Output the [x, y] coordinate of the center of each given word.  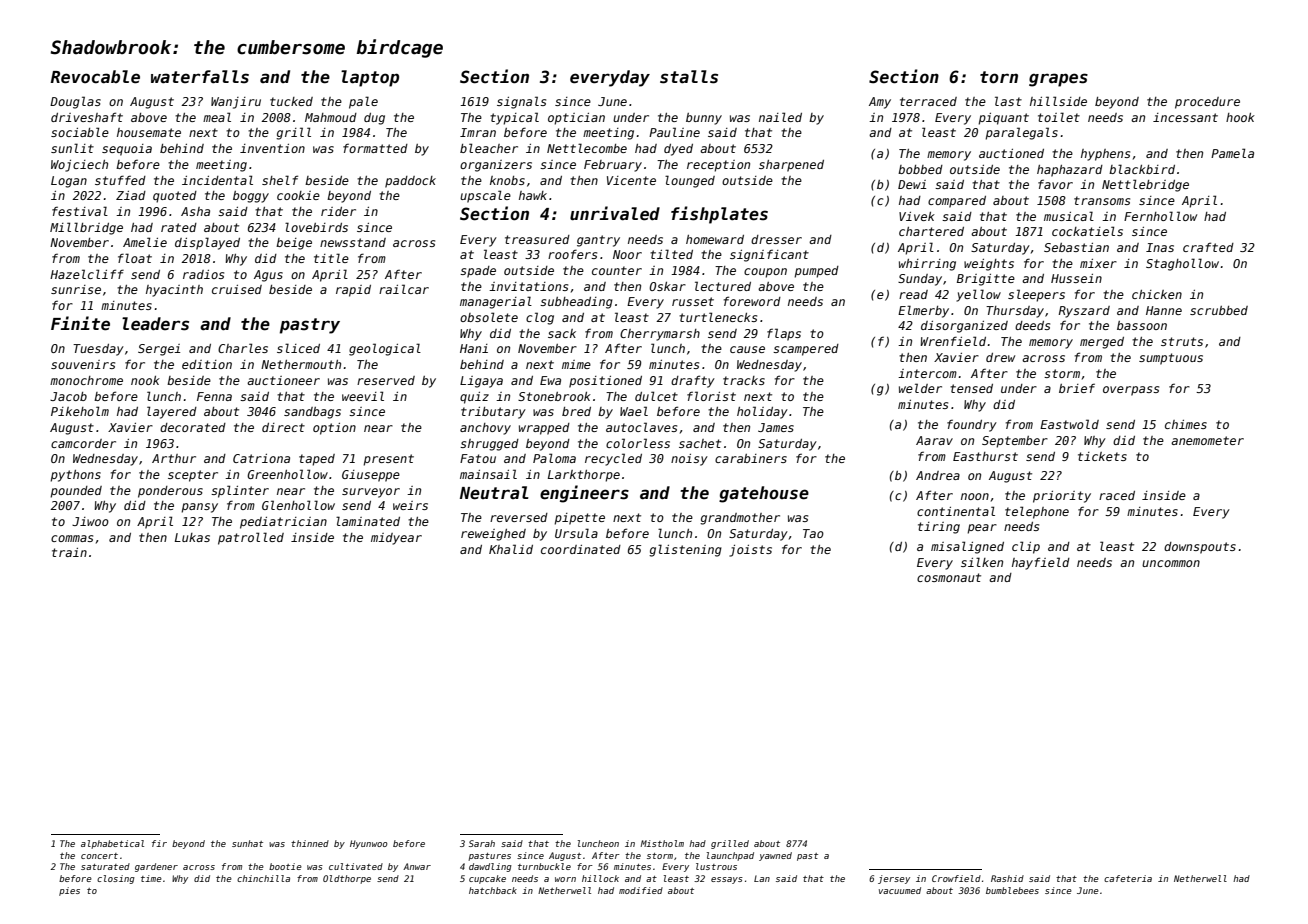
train [69, 552]
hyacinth [174, 291]
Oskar [667, 286]
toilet [1059, 117]
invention [272, 148]
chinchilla [263, 878]
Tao [813, 533]
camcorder [83, 443]
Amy [880, 103]
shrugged [489, 445]
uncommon [1171, 563]
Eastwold [1069, 424]
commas [72, 538]
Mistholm [662, 843]
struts [1182, 341]
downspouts [1200, 548]
